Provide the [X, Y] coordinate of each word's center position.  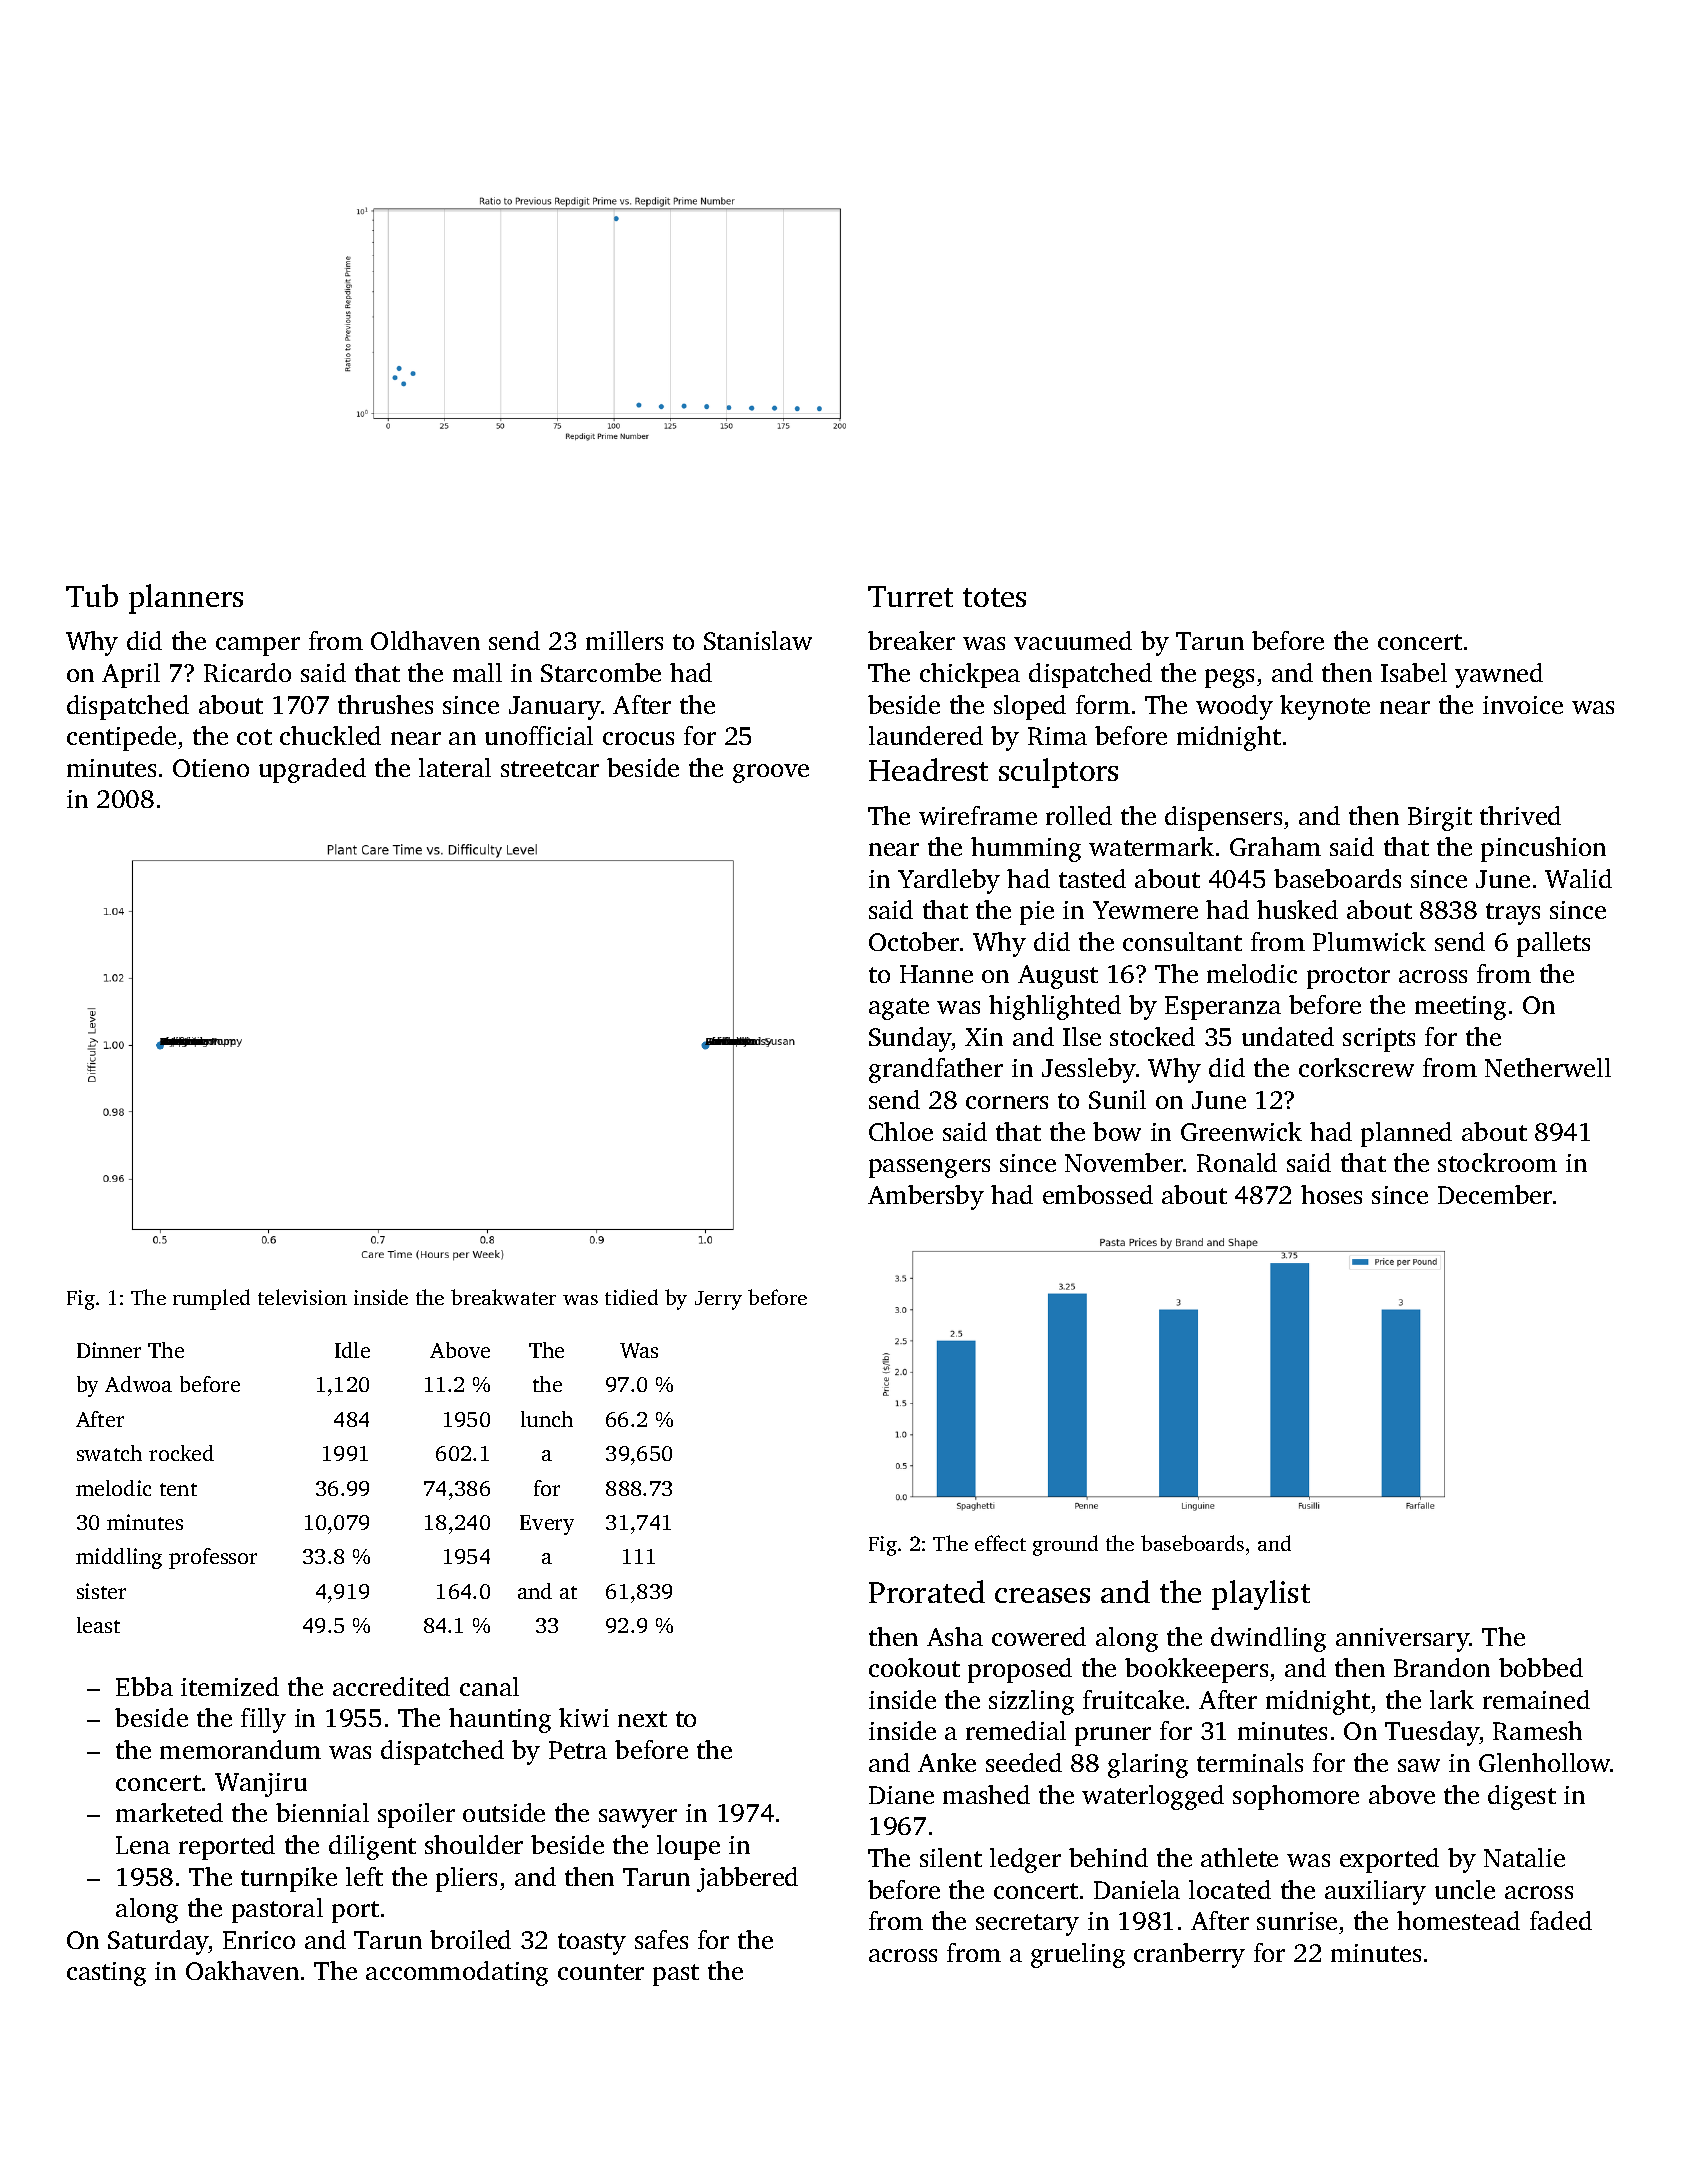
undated [1288, 1036]
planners [186, 599]
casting [106, 1974]
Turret [910, 596]
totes [994, 597]
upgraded [312, 770]
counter [601, 1972]
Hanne [936, 974]
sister [101, 1591]
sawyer [638, 1818]
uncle [1465, 1889]
